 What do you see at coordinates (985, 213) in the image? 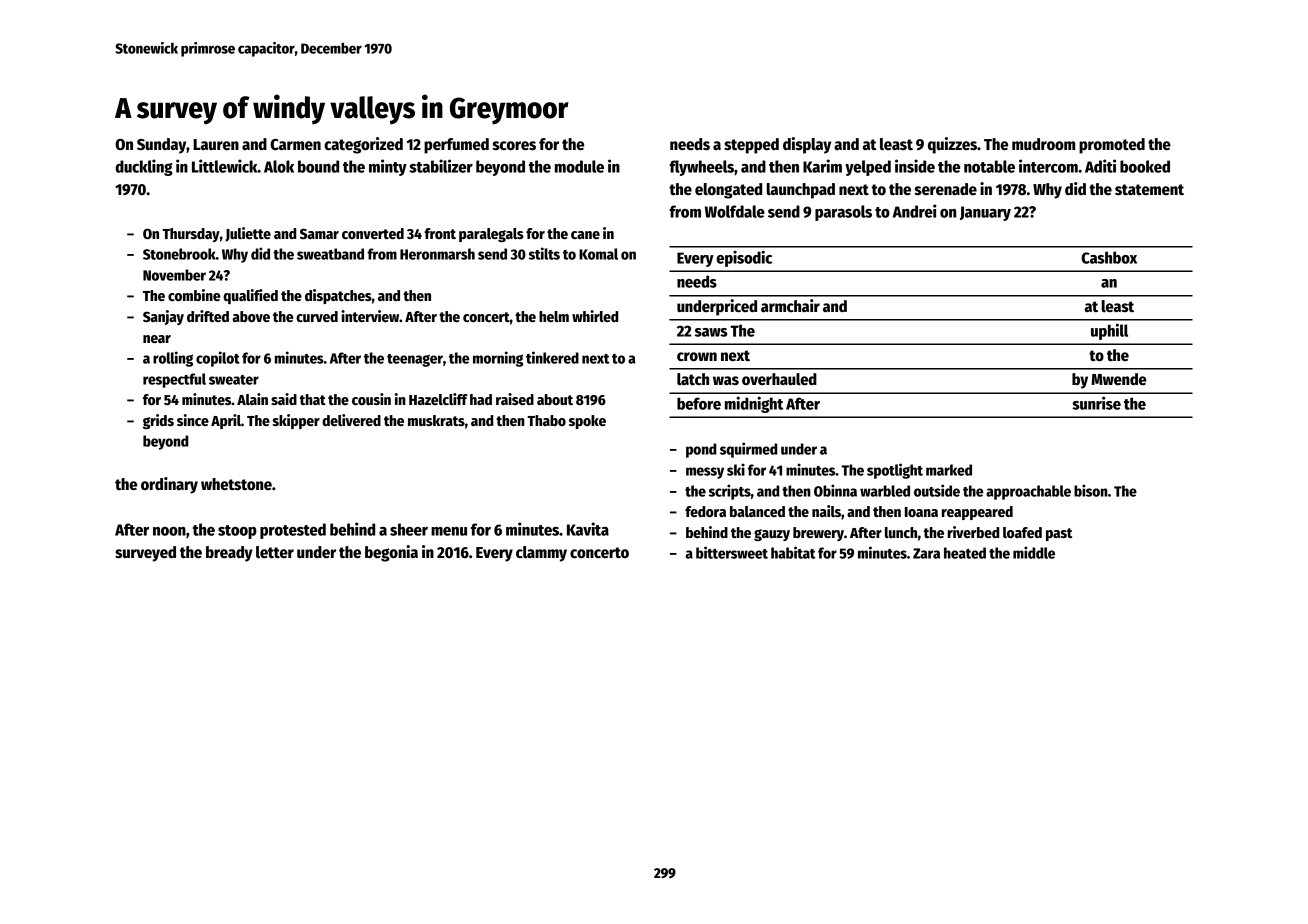
I see `January` at bounding box center [985, 213].
